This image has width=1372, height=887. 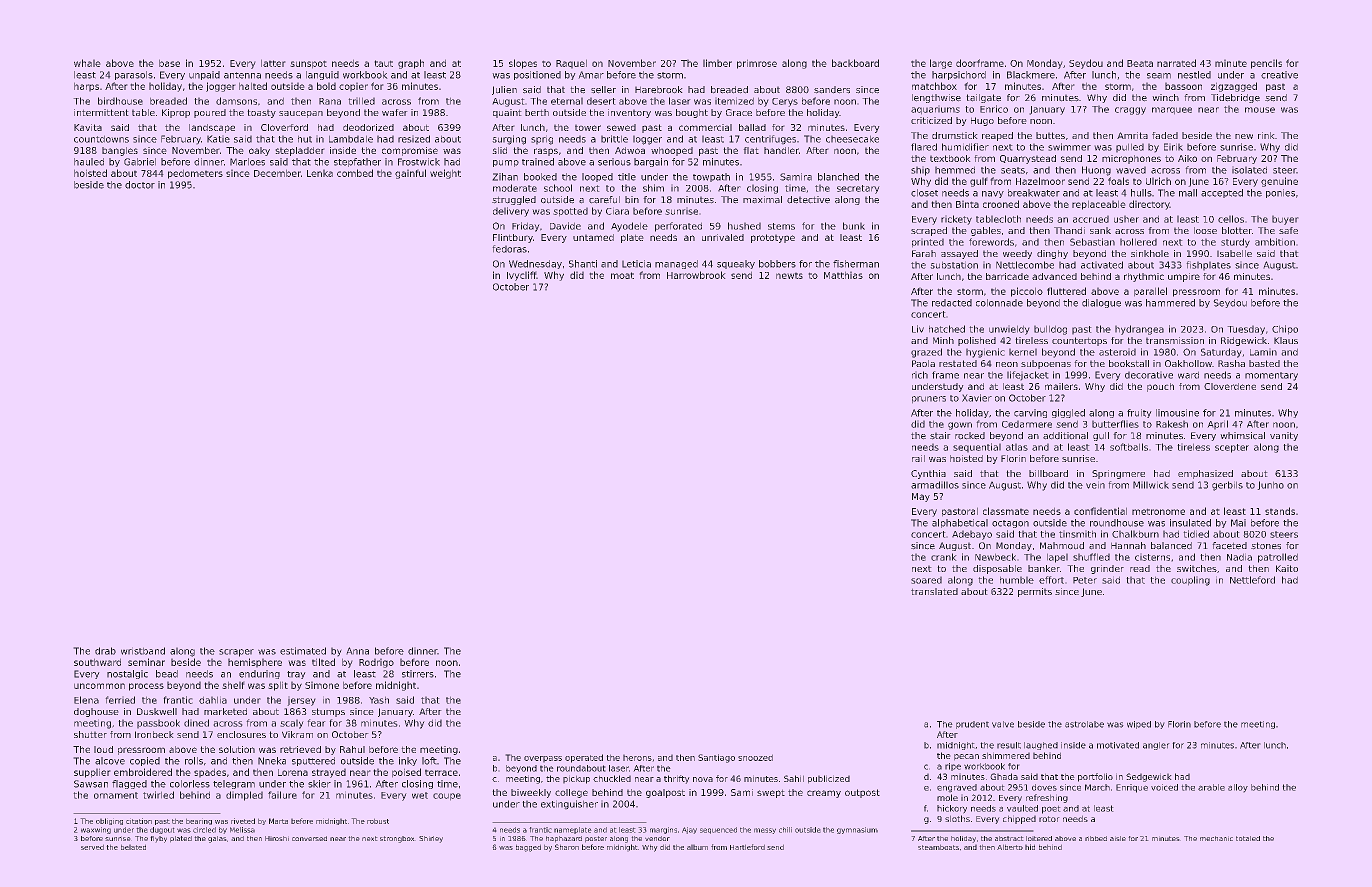 I want to click on valve, so click(x=1003, y=724).
